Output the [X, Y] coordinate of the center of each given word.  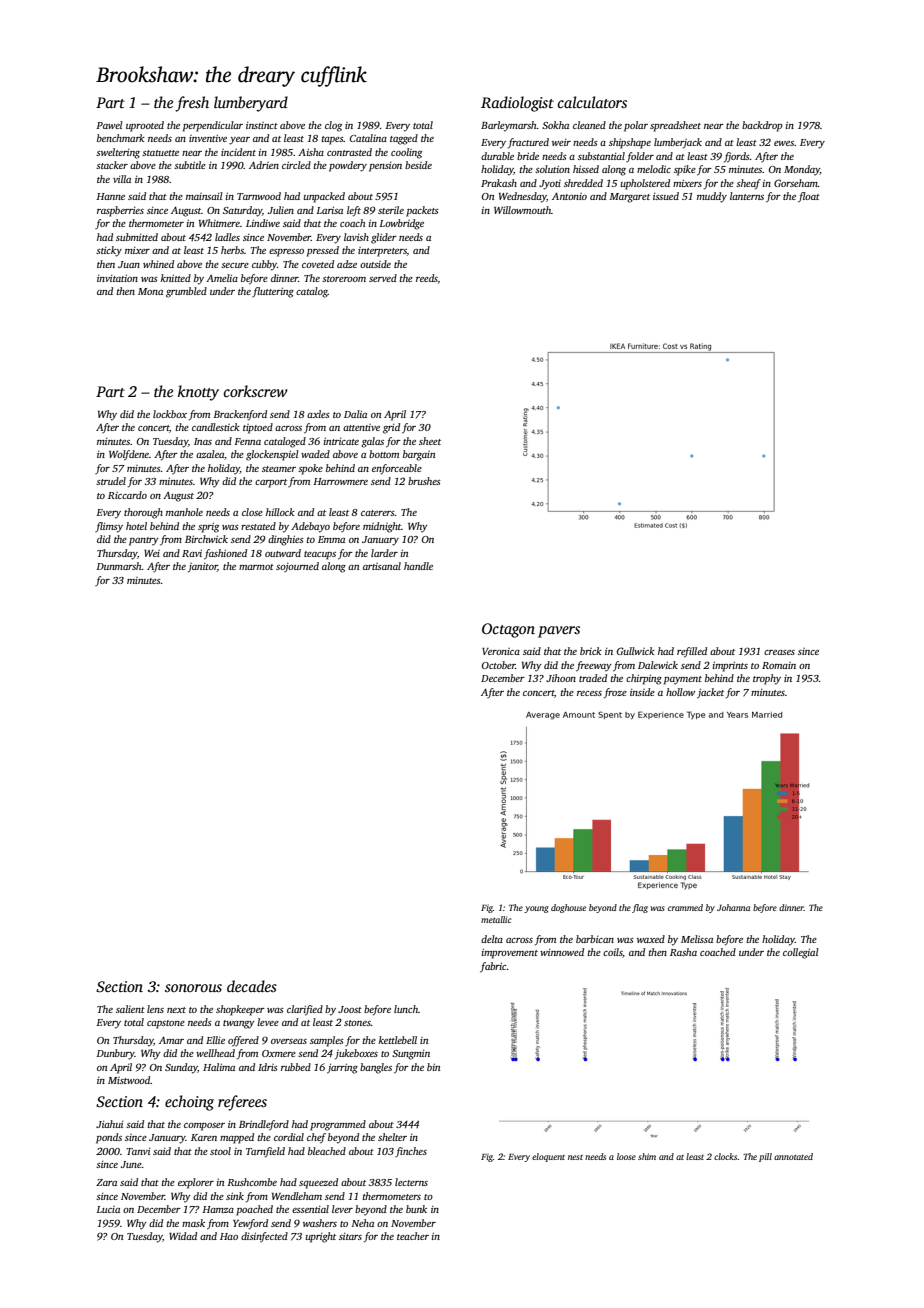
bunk [416, 1209]
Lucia [108, 1209]
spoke [310, 469]
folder [640, 157]
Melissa [697, 939]
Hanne [110, 196]
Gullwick [636, 651]
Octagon [508, 630]
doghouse [568, 908]
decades [252, 986]
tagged [404, 139]
